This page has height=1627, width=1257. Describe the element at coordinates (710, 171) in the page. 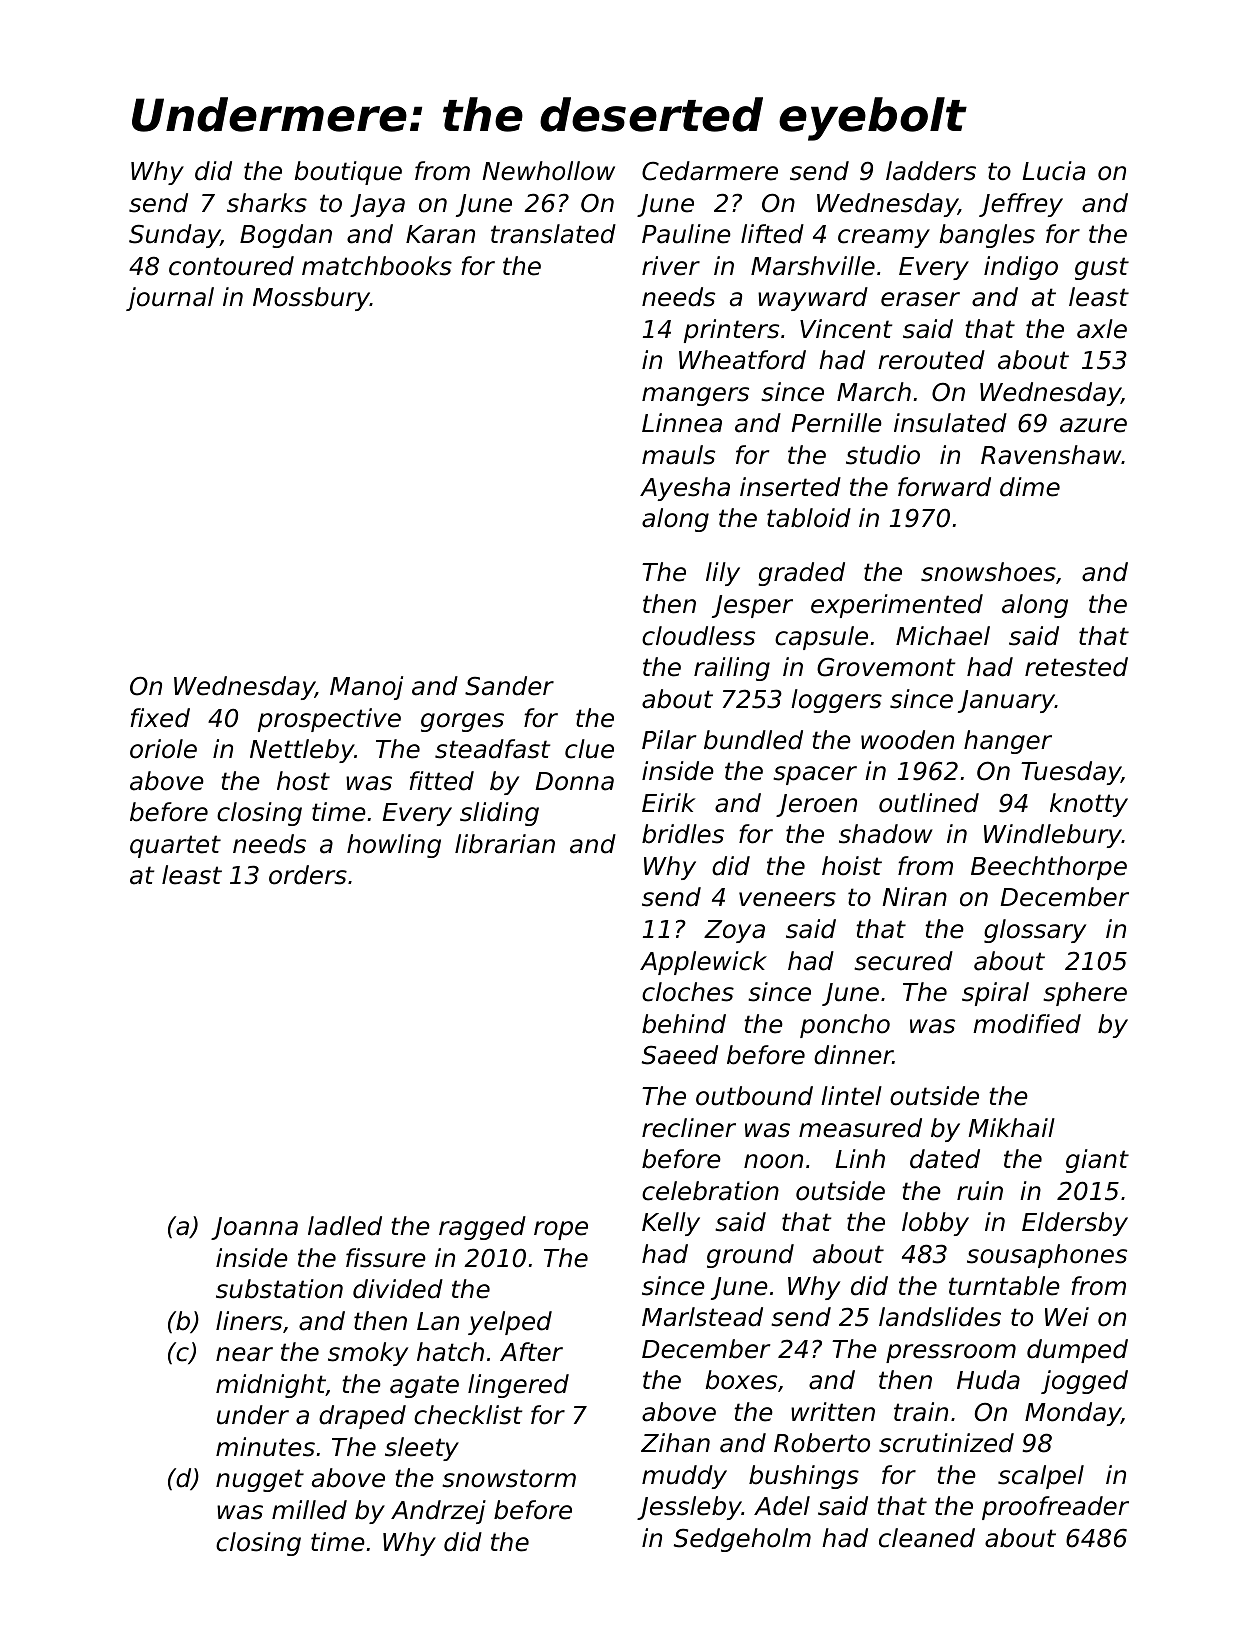

I see `Cedarmere` at that location.
